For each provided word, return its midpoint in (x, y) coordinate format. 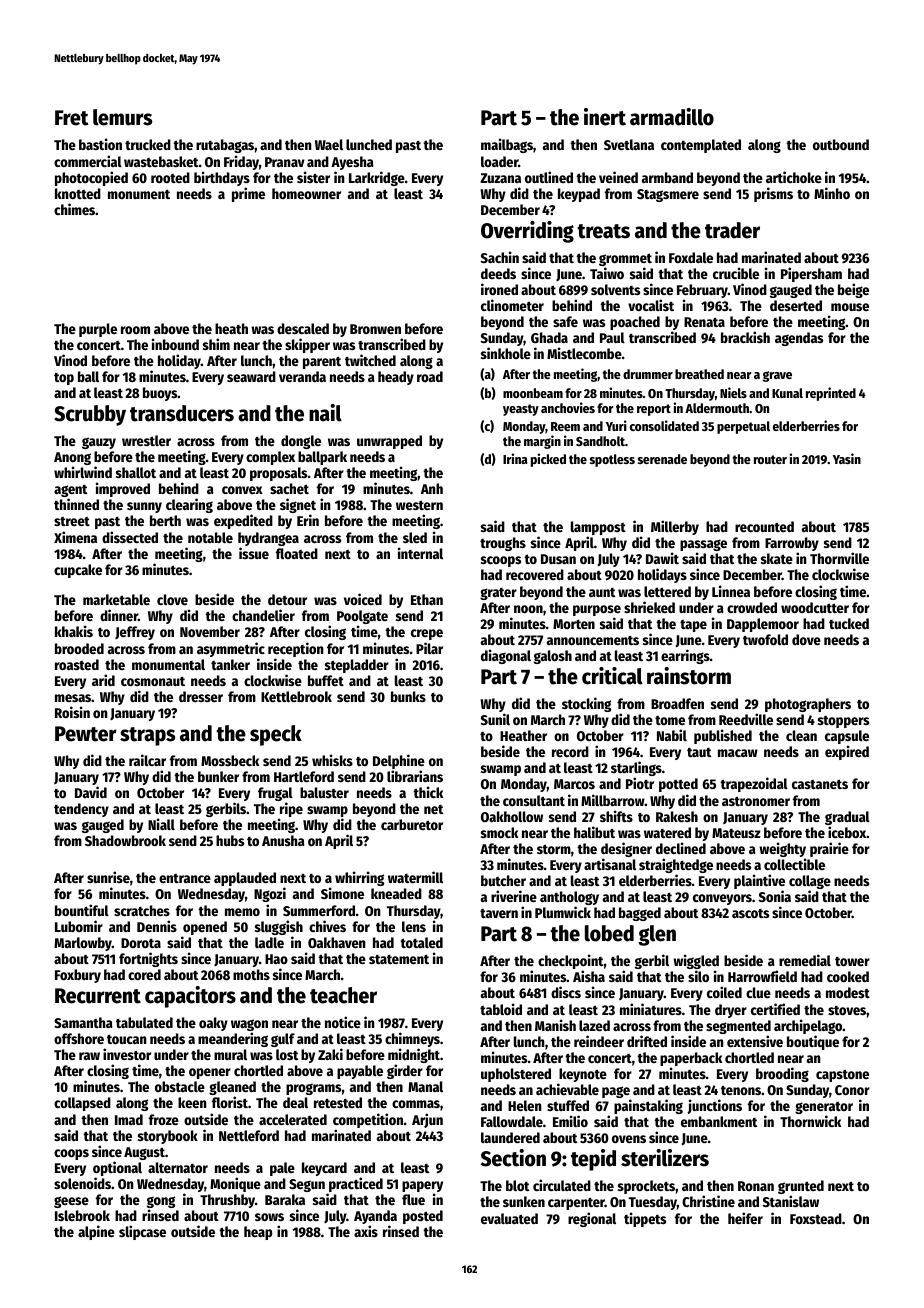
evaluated (509, 1218)
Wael (329, 144)
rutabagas (225, 146)
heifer (745, 1218)
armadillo (672, 117)
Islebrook (82, 1215)
